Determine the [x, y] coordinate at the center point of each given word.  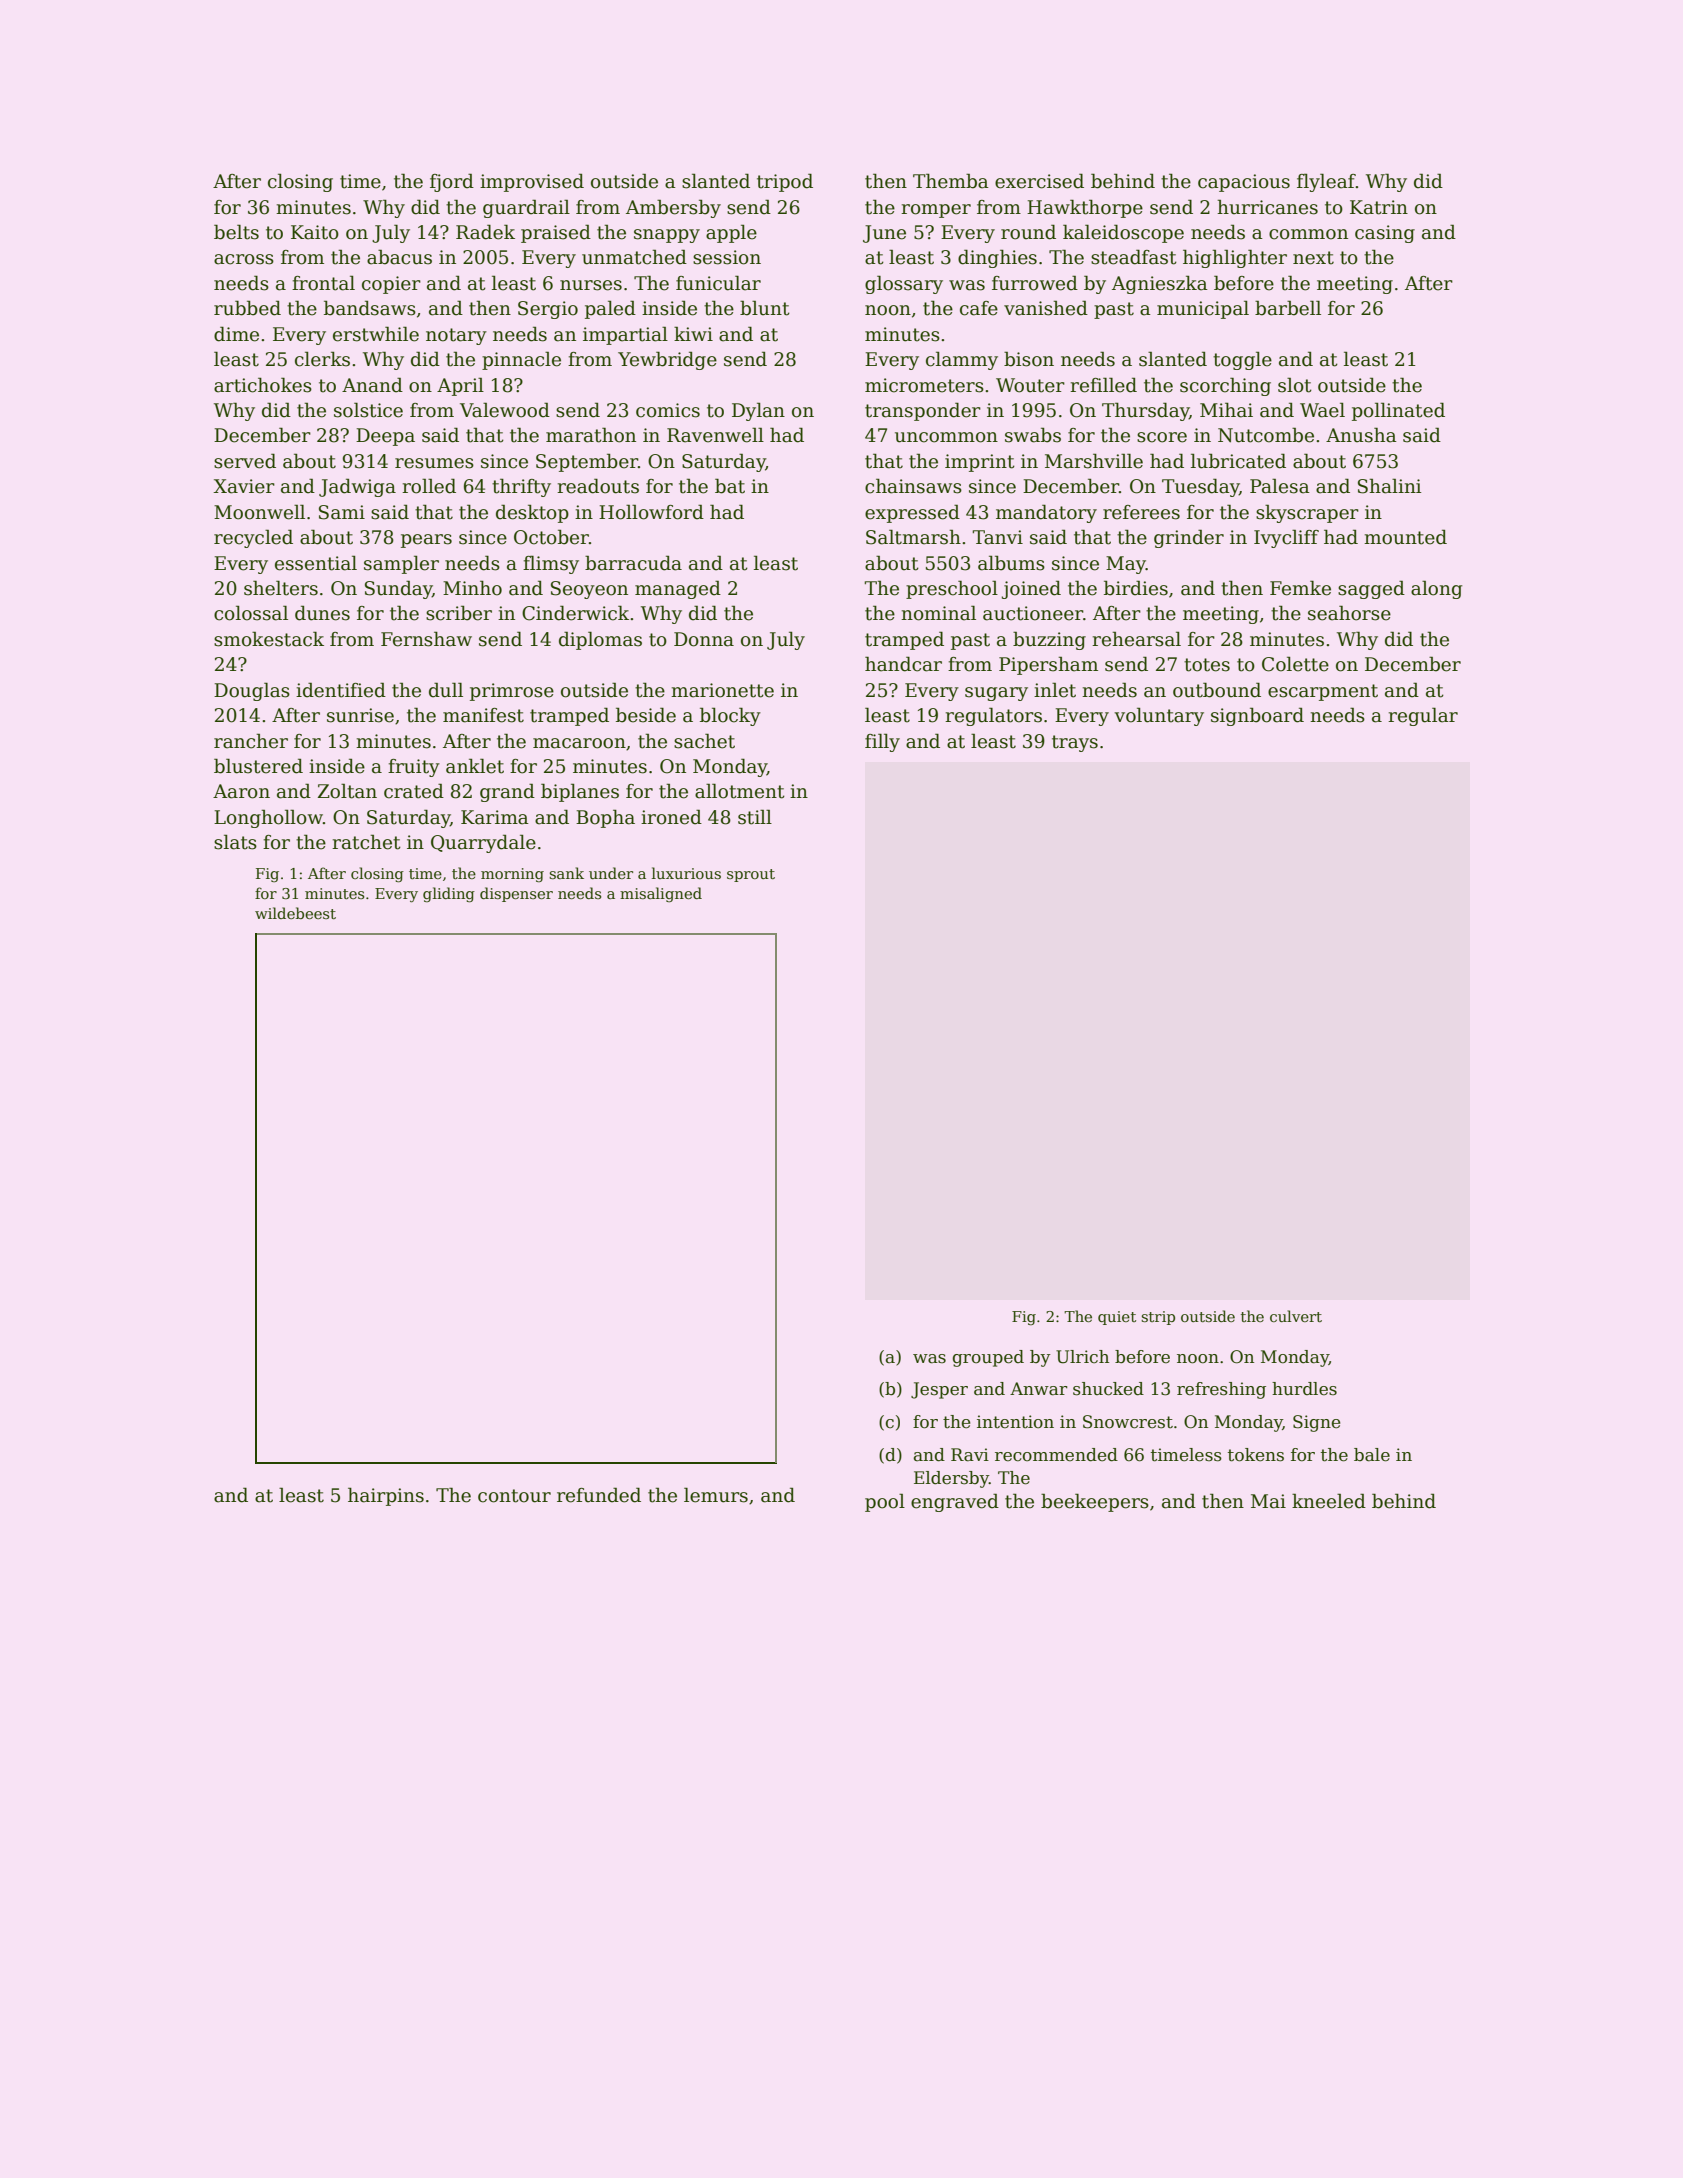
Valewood [505, 410]
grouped [988, 1358]
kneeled [1329, 1501]
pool [885, 1502]
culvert [1296, 1316]
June [884, 234]
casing [1385, 234]
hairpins [386, 1496]
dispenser [516, 894]
